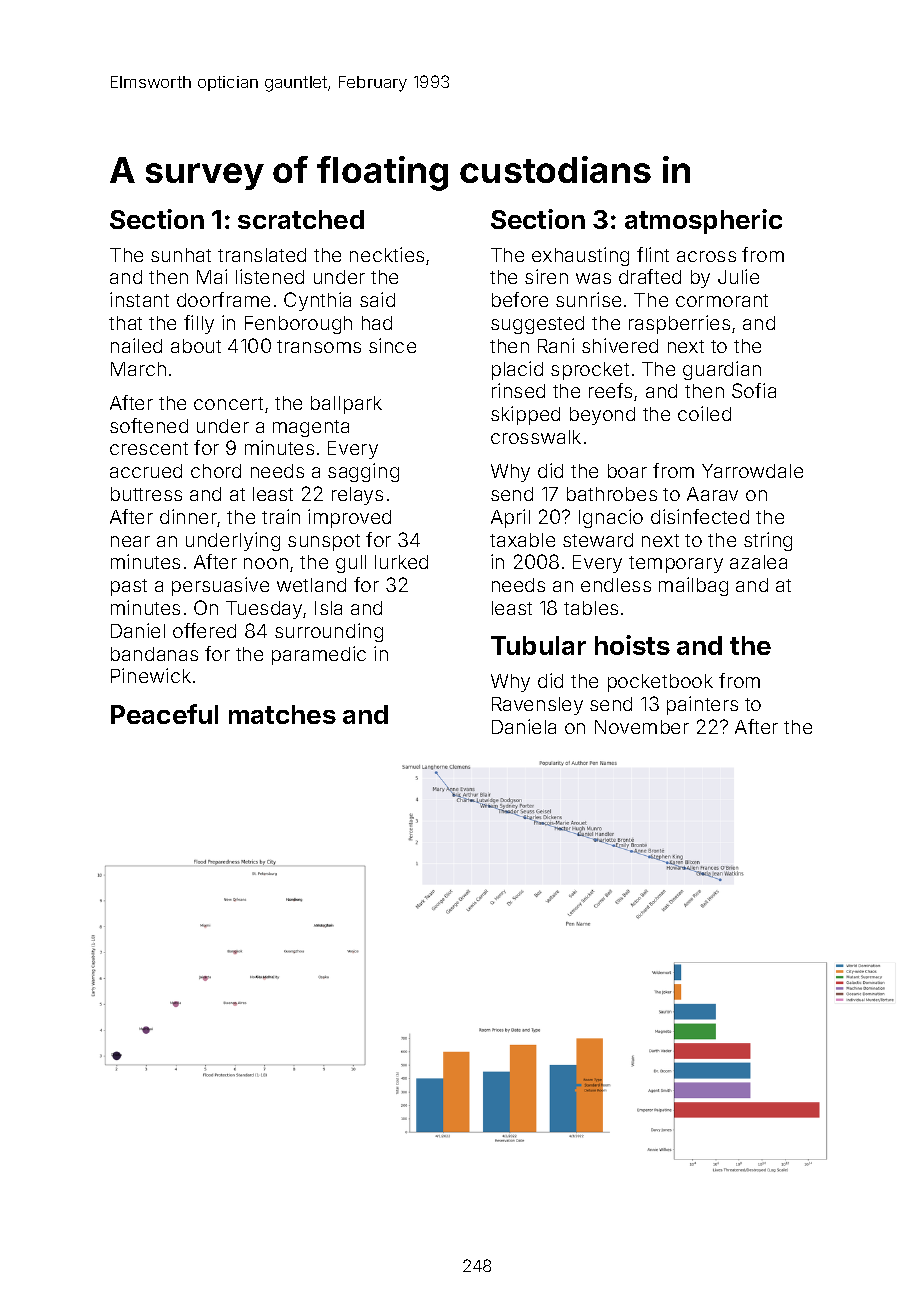 The height and width of the screenshot is (1311, 924). What do you see at coordinates (520, 299) in the screenshot?
I see `before` at bounding box center [520, 299].
